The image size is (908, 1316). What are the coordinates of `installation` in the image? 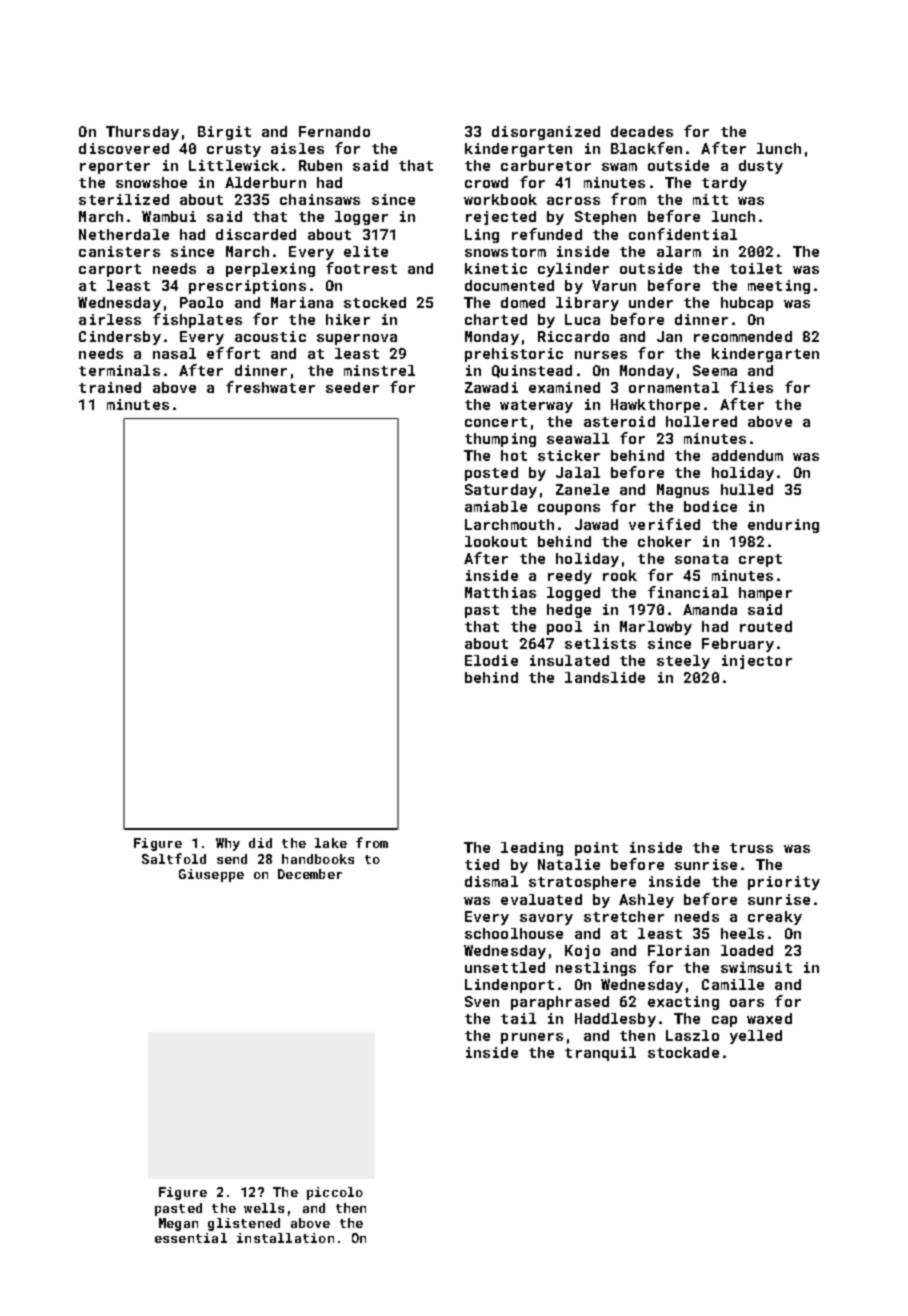 It's located at (285, 1238).
